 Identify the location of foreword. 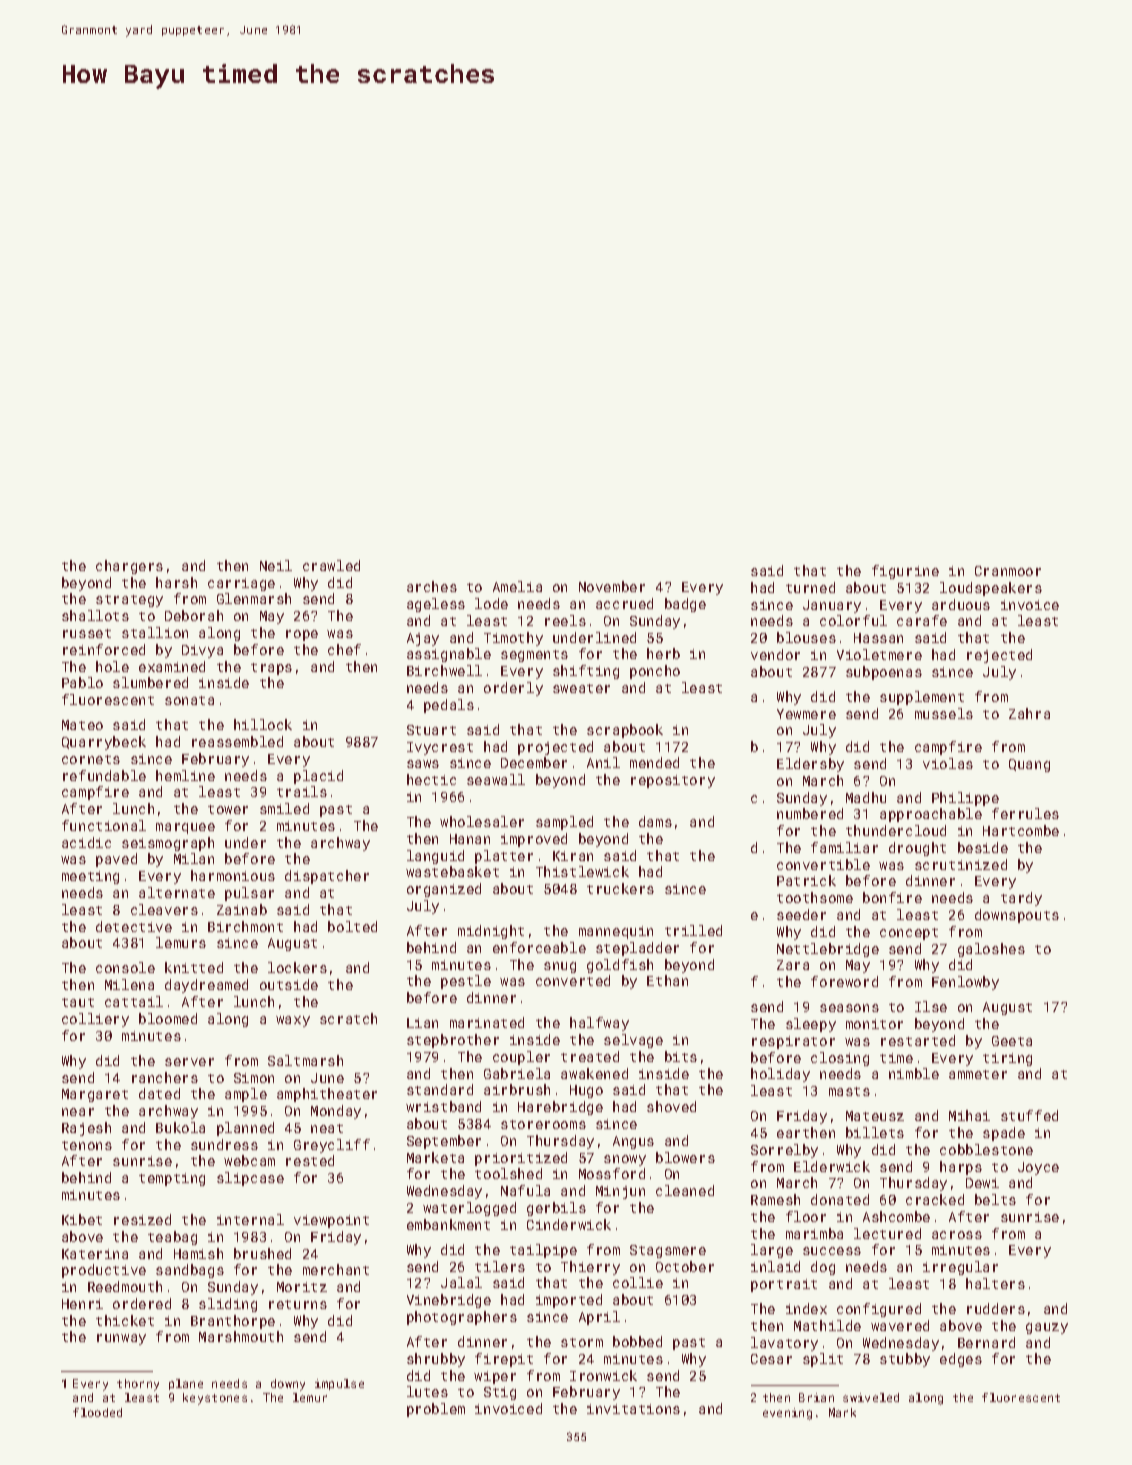
(844, 981).
